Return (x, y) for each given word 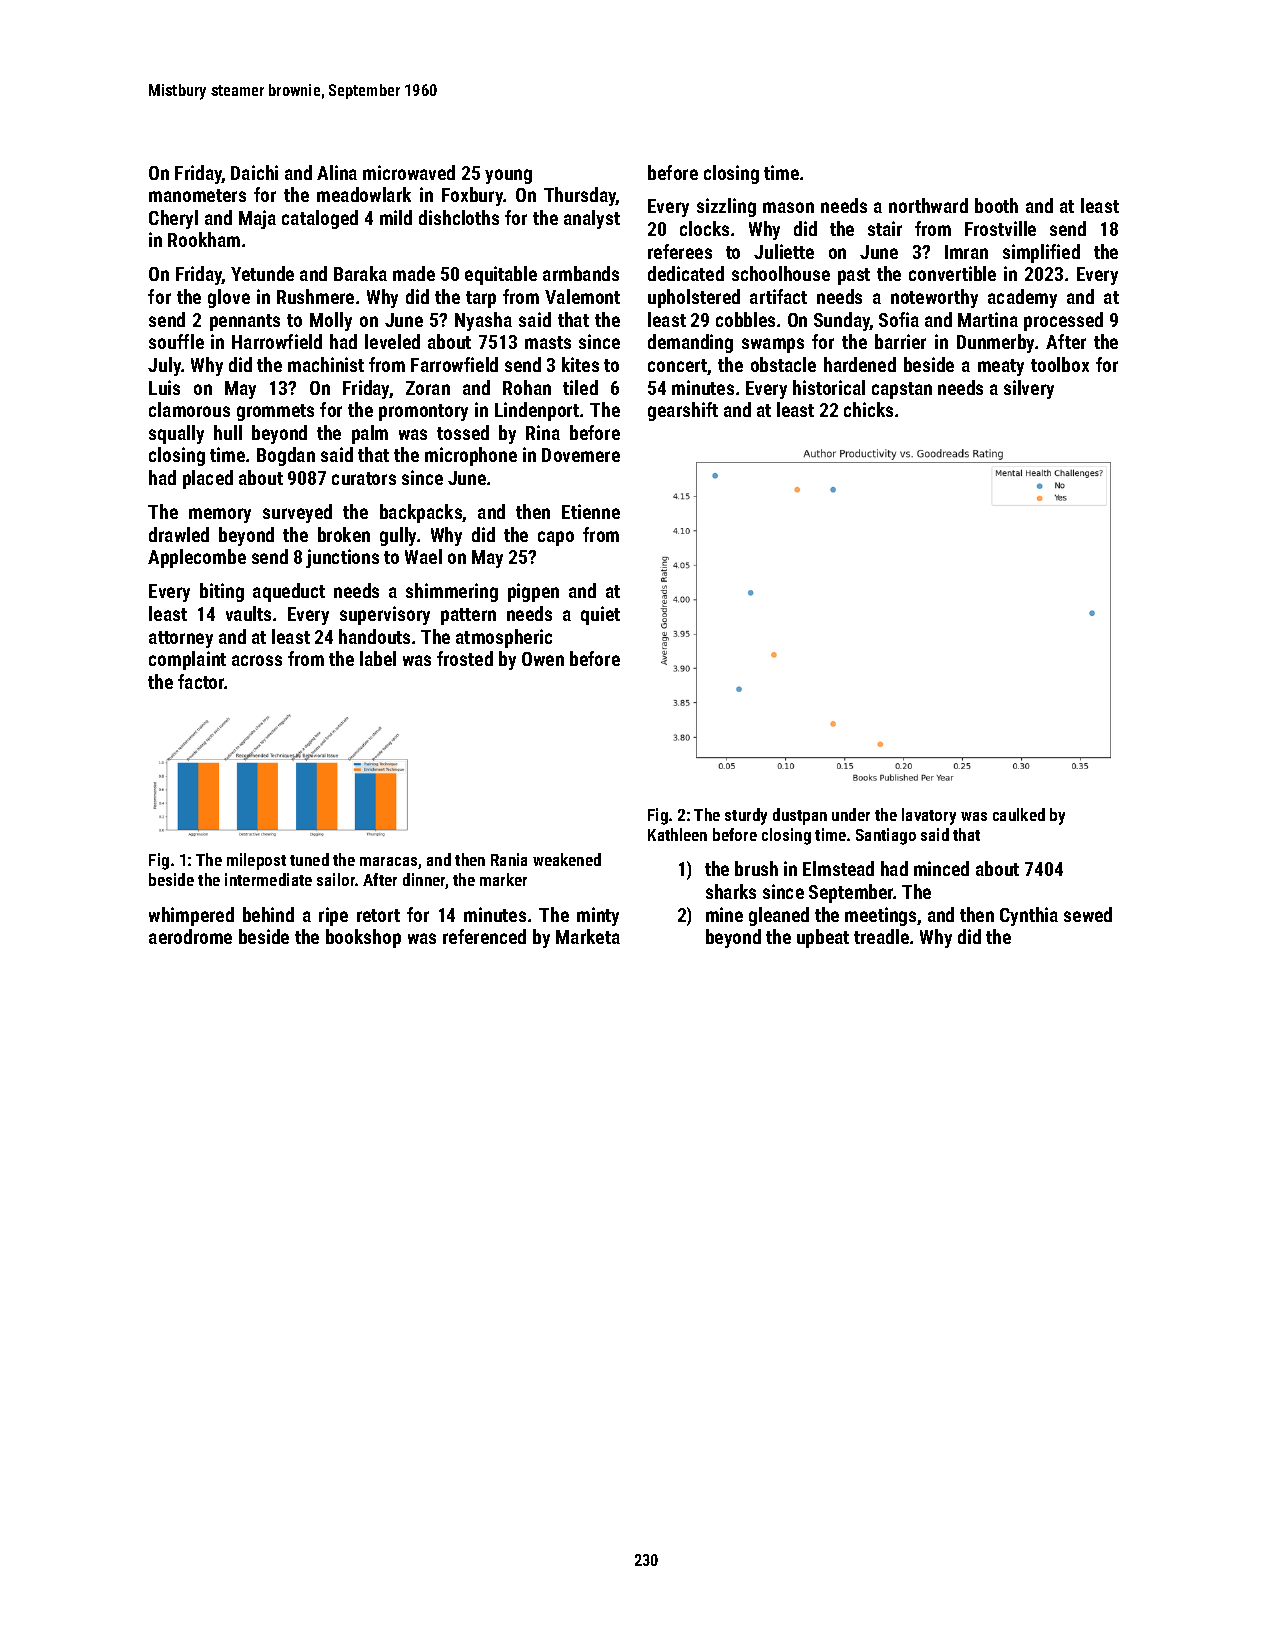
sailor (336, 879)
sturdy (746, 816)
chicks (868, 409)
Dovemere (581, 455)
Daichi (254, 172)
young (508, 176)
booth (996, 205)
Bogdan (286, 456)
